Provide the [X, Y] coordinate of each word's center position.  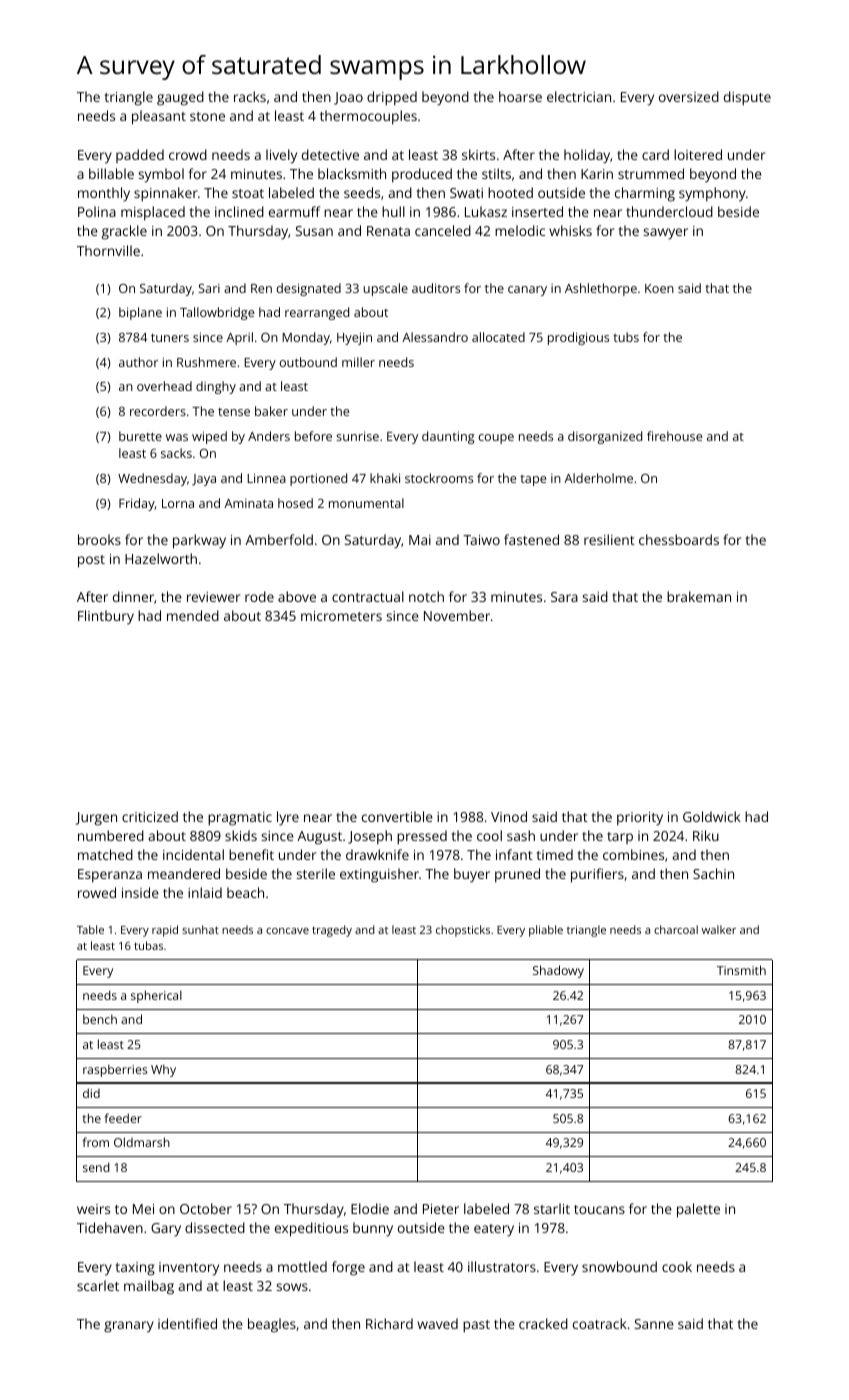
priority [640, 819]
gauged [180, 98]
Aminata [248, 503]
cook [677, 1266]
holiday [587, 156]
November [457, 615]
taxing [135, 1269]
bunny [373, 1229]
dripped [392, 98]
